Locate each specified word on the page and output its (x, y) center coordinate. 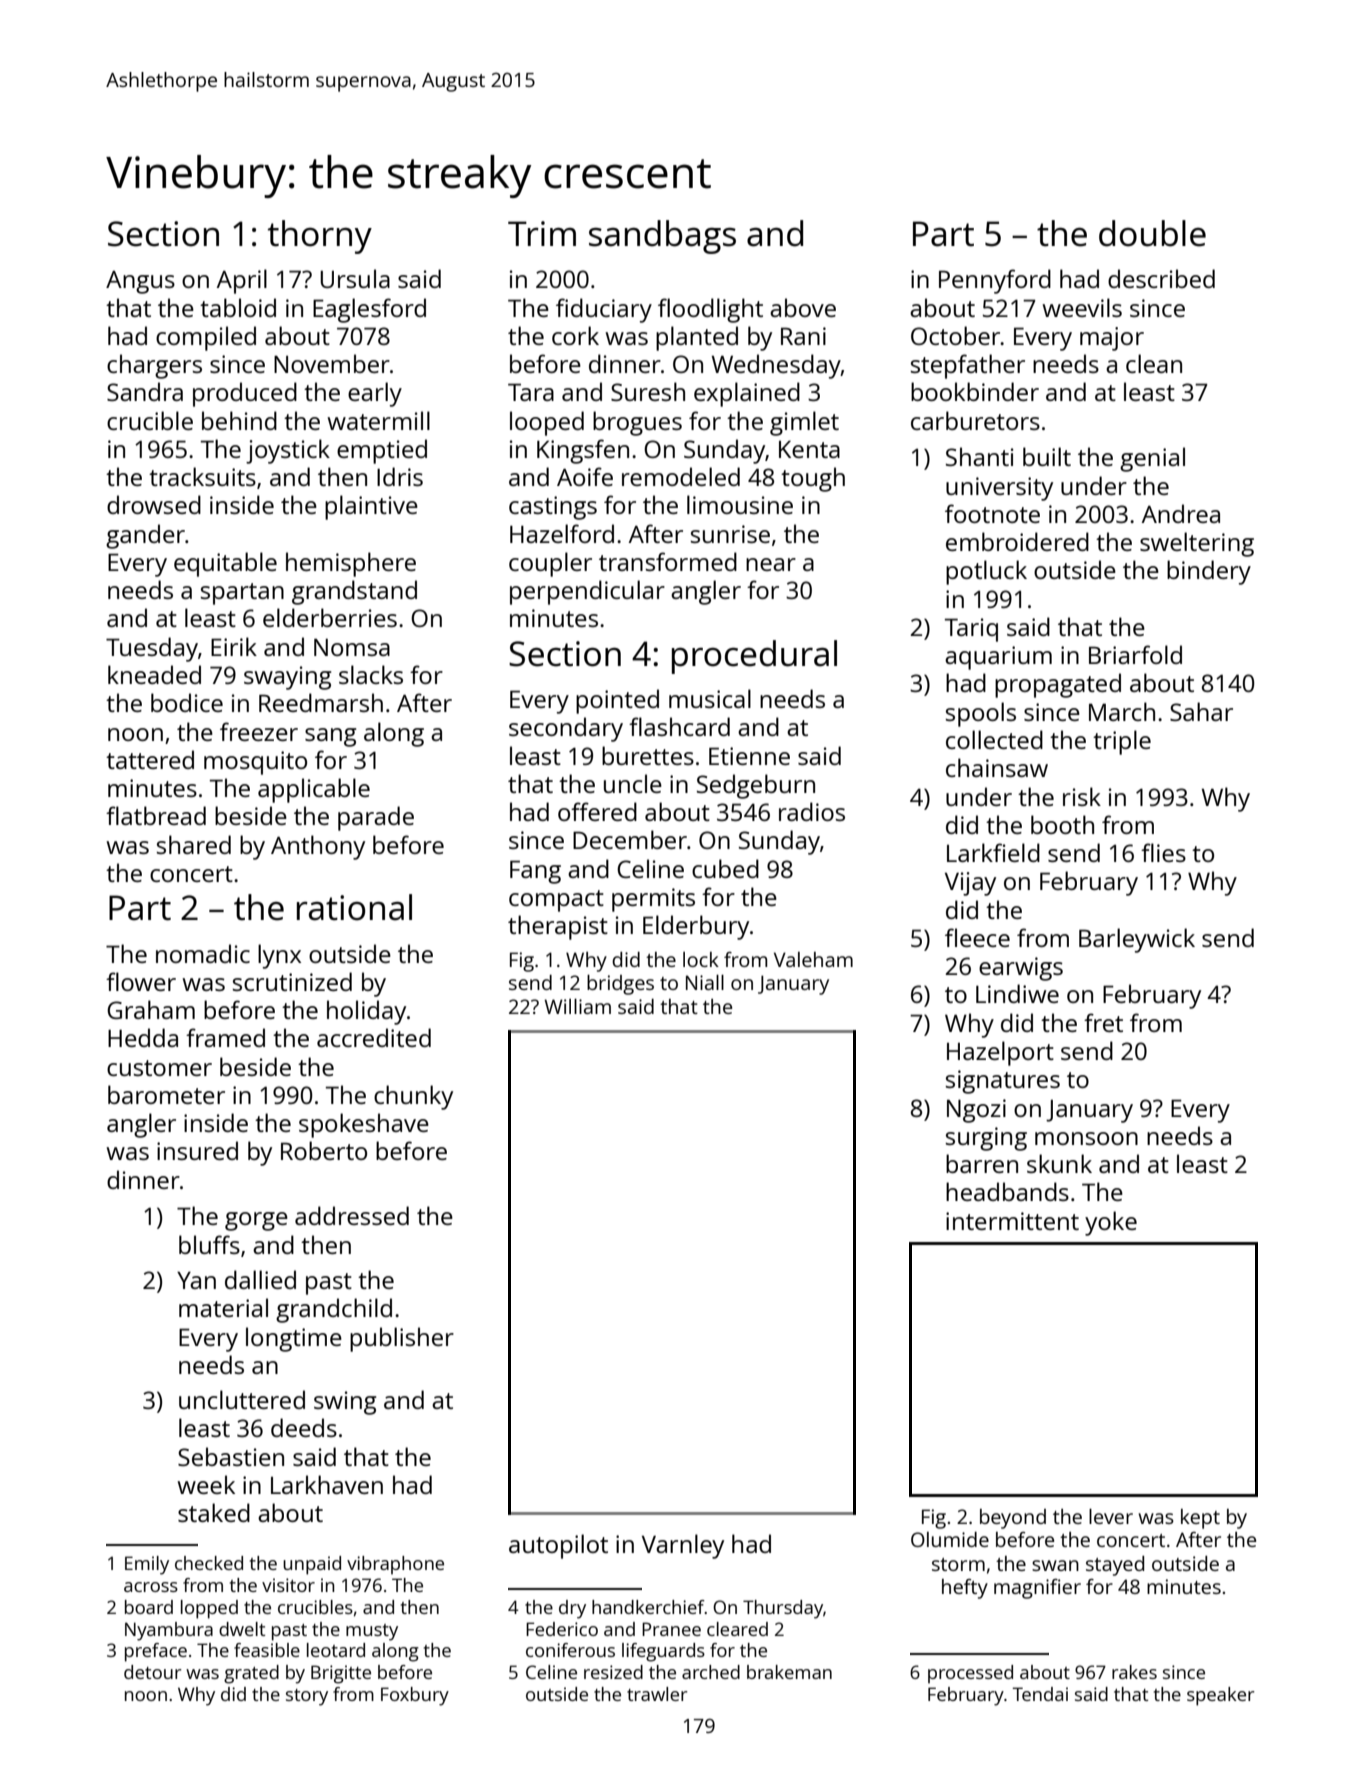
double (1152, 233)
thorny (320, 237)
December (630, 839)
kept (1200, 1519)
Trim (542, 233)
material (223, 1307)
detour (153, 1672)
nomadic (203, 953)
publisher (402, 1339)
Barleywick (1137, 940)
